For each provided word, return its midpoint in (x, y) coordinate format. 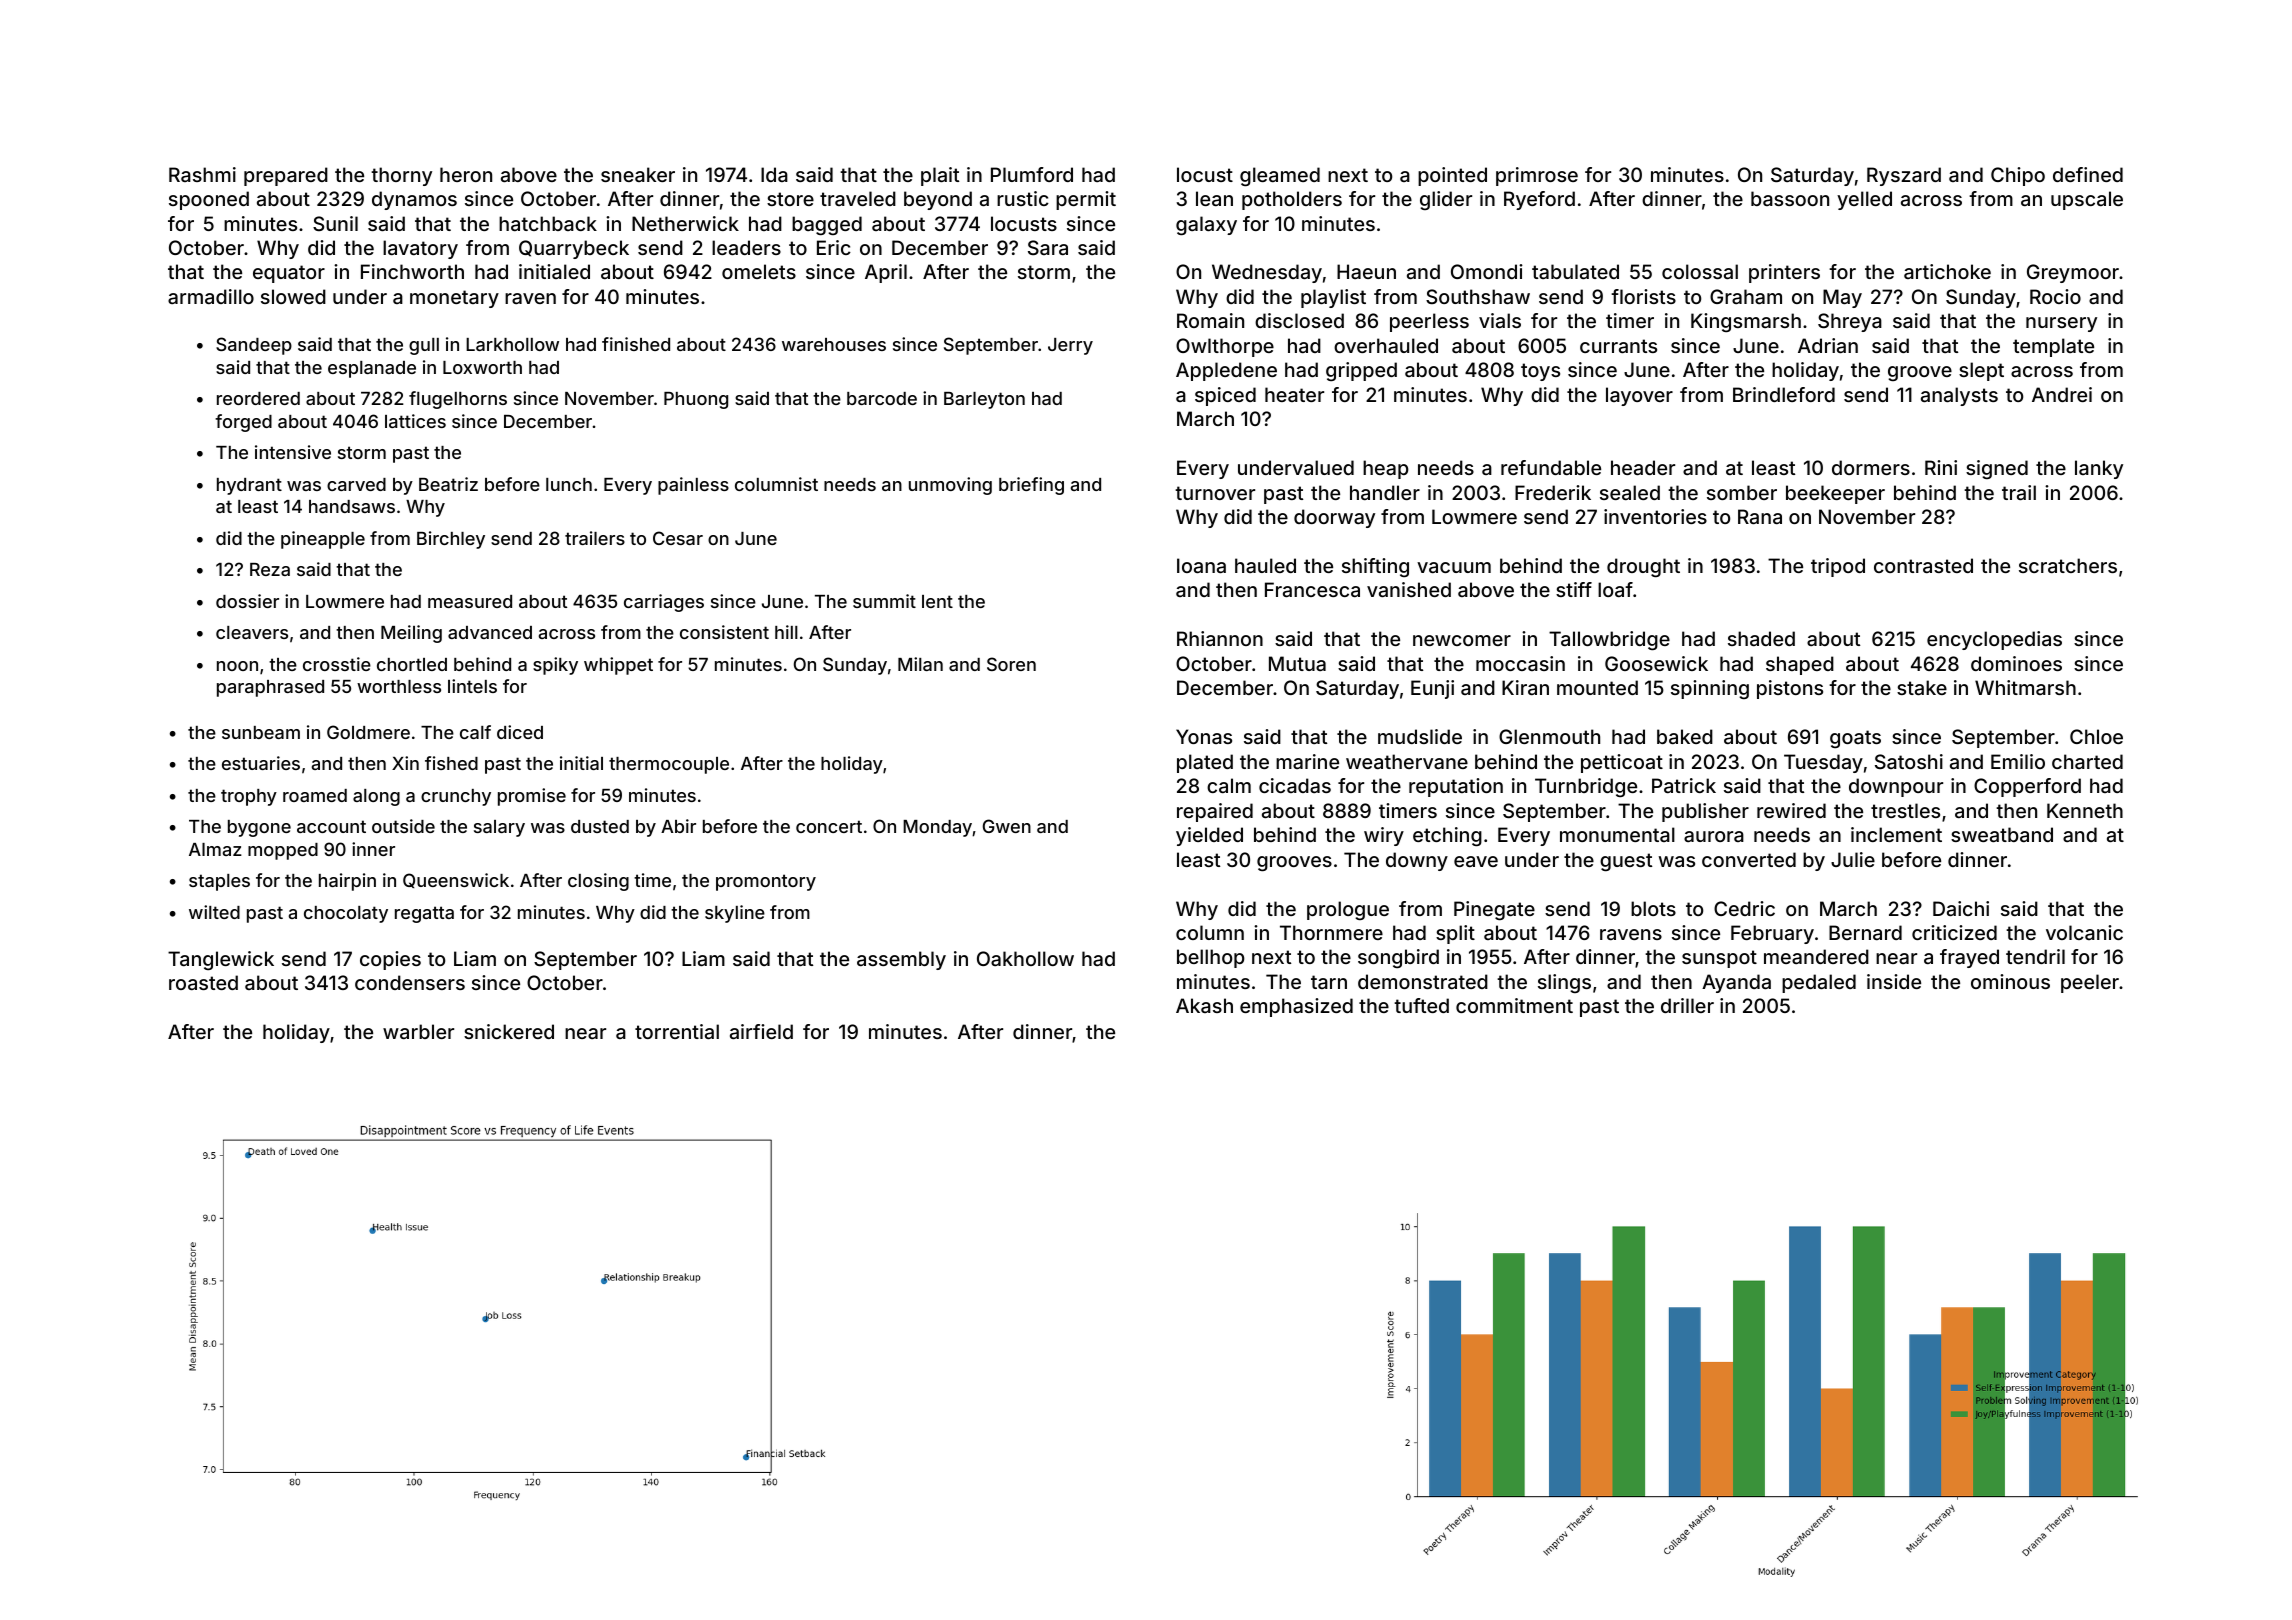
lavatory (420, 249)
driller (1687, 1005)
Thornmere (1331, 932)
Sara (1048, 247)
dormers (1871, 467)
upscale (2087, 200)
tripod (1838, 567)
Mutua (1297, 663)
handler (1385, 492)
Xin (405, 763)
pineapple (323, 540)
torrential (677, 1031)
